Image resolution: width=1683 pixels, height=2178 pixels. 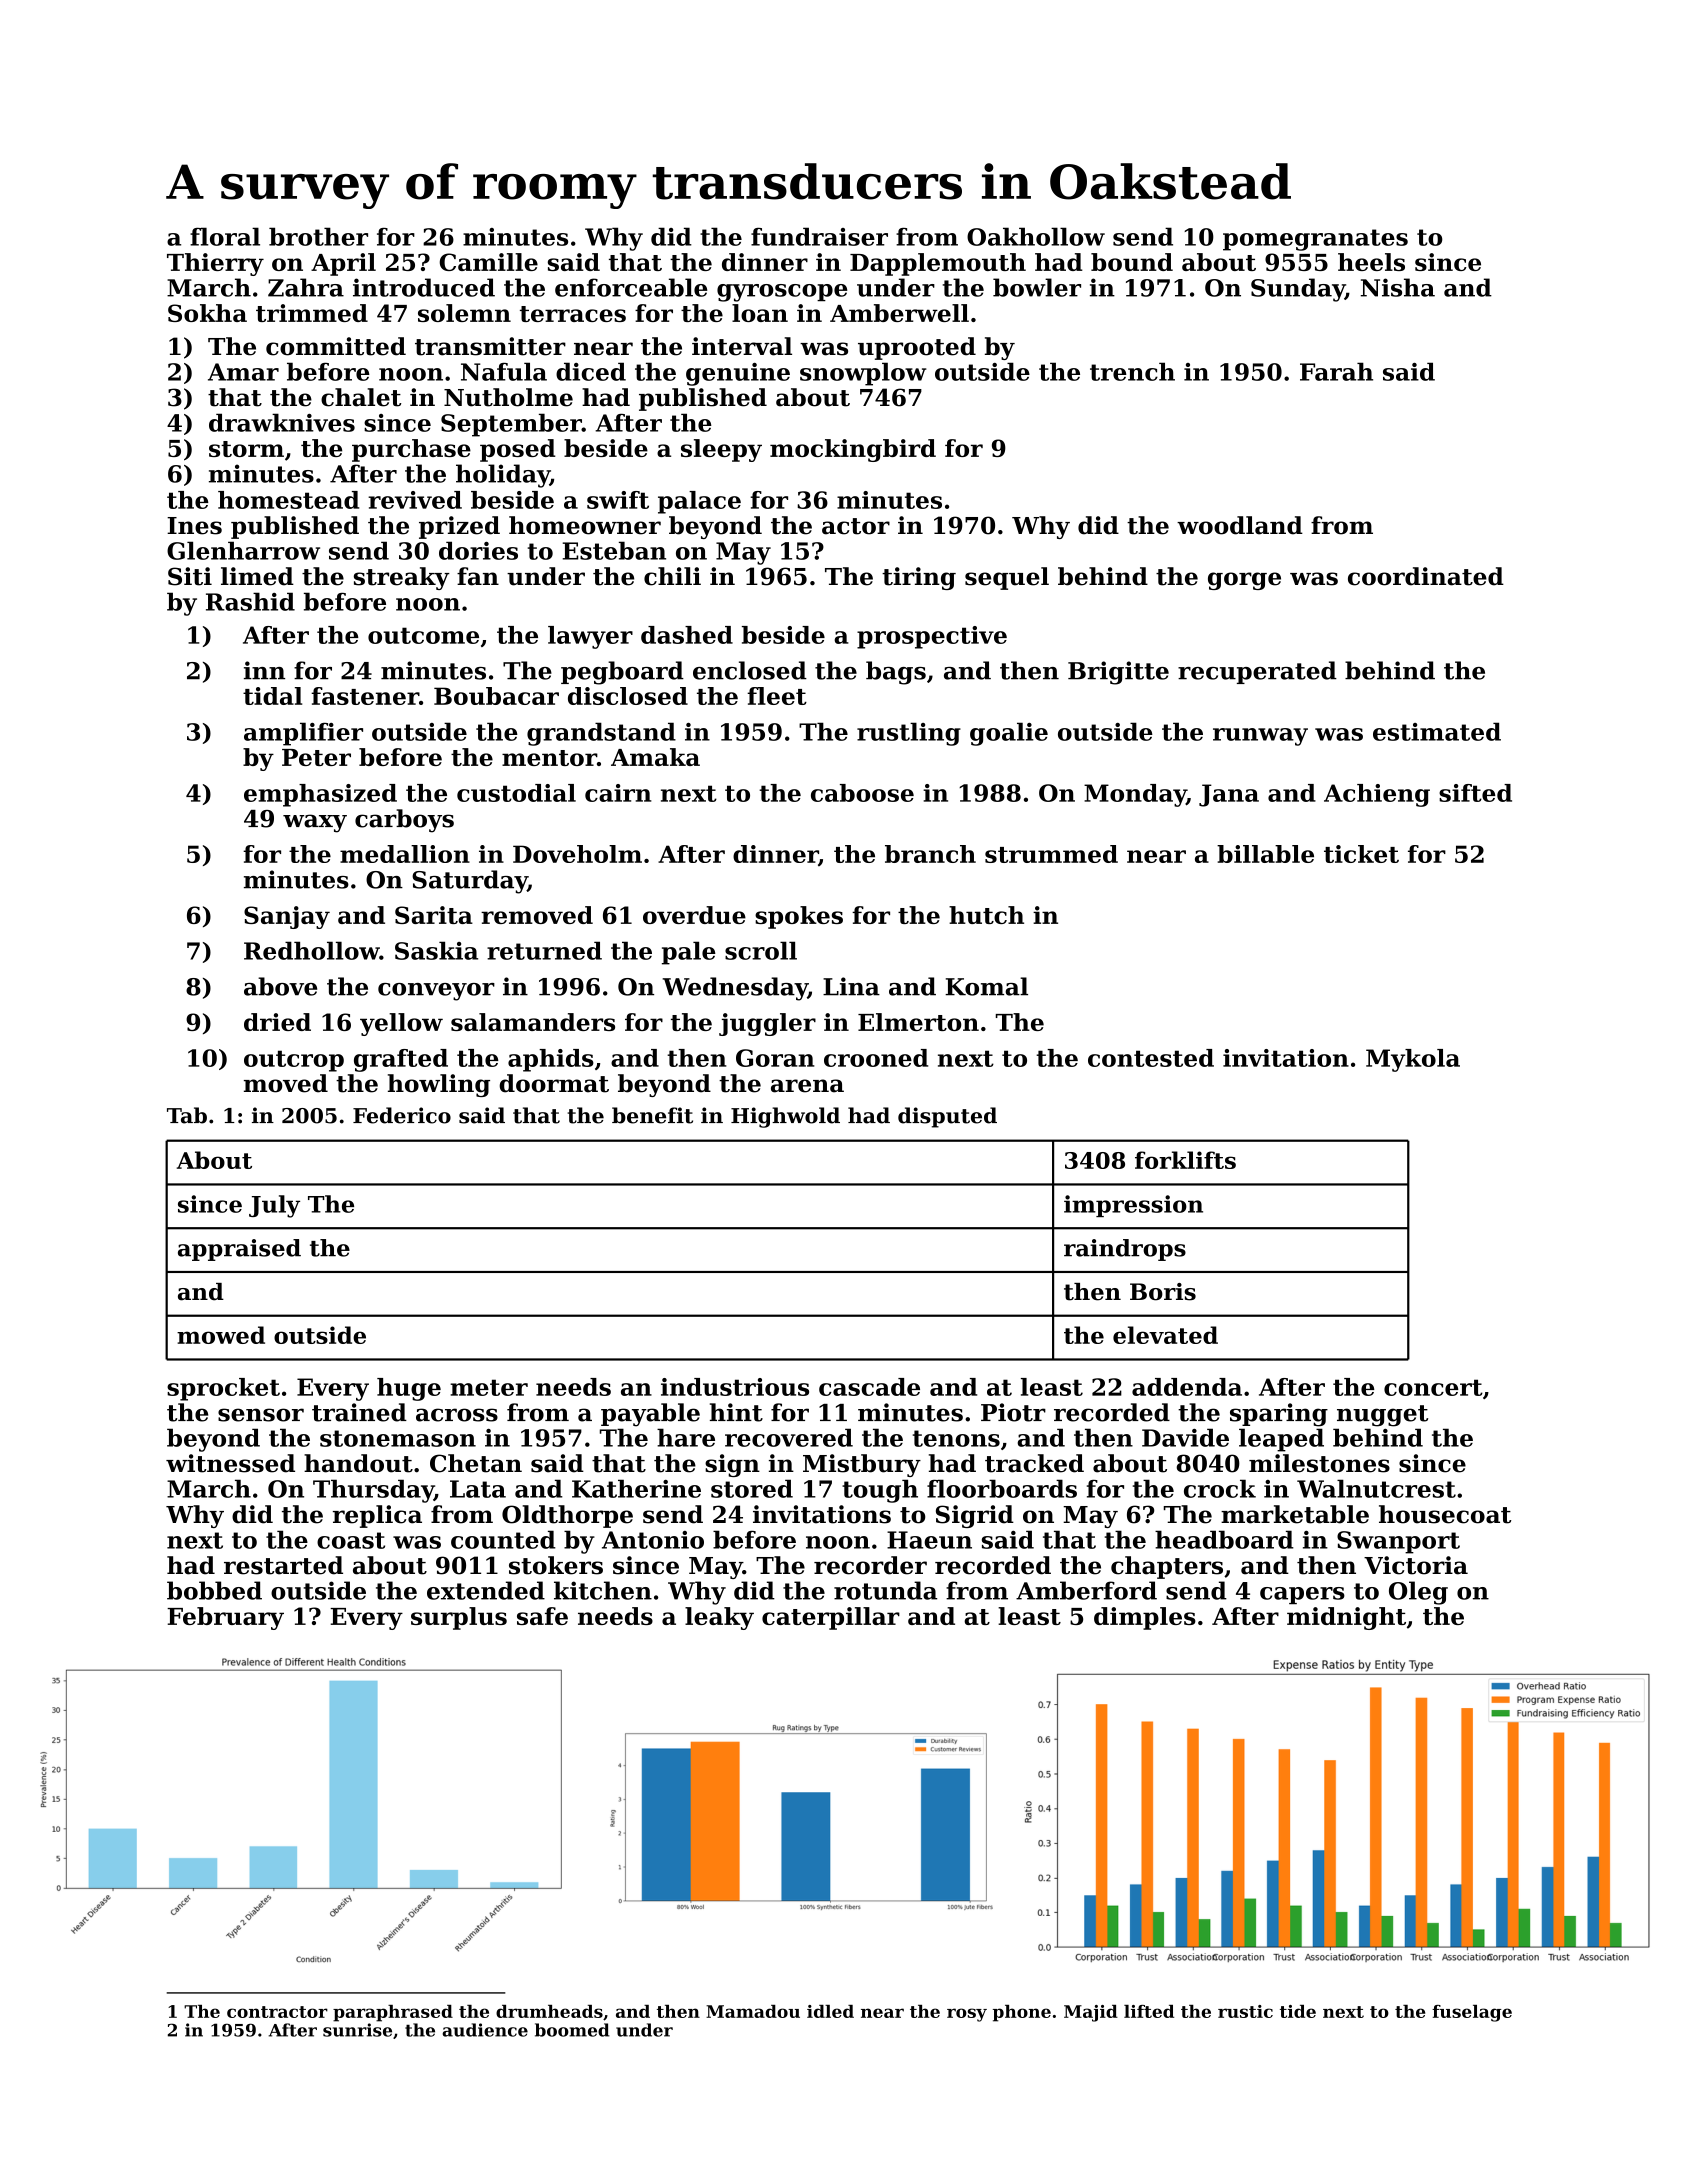 I want to click on Oakhollow, so click(x=1036, y=236).
